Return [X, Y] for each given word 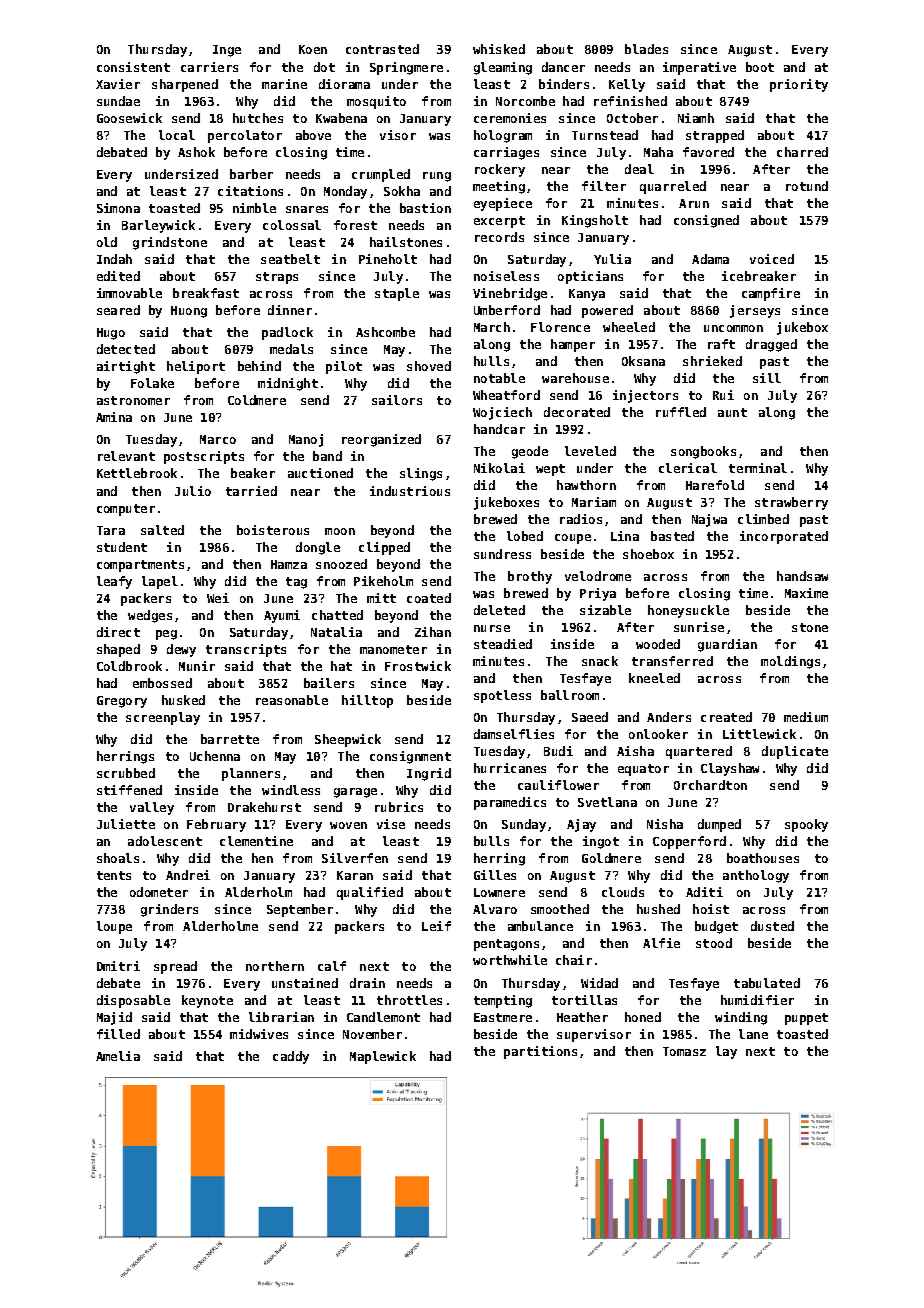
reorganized [381, 440]
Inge [227, 51]
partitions [540, 1052]
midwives [259, 1034]
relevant [126, 456]
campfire [771, 294]
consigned [706, 221]
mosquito [376, 102]
